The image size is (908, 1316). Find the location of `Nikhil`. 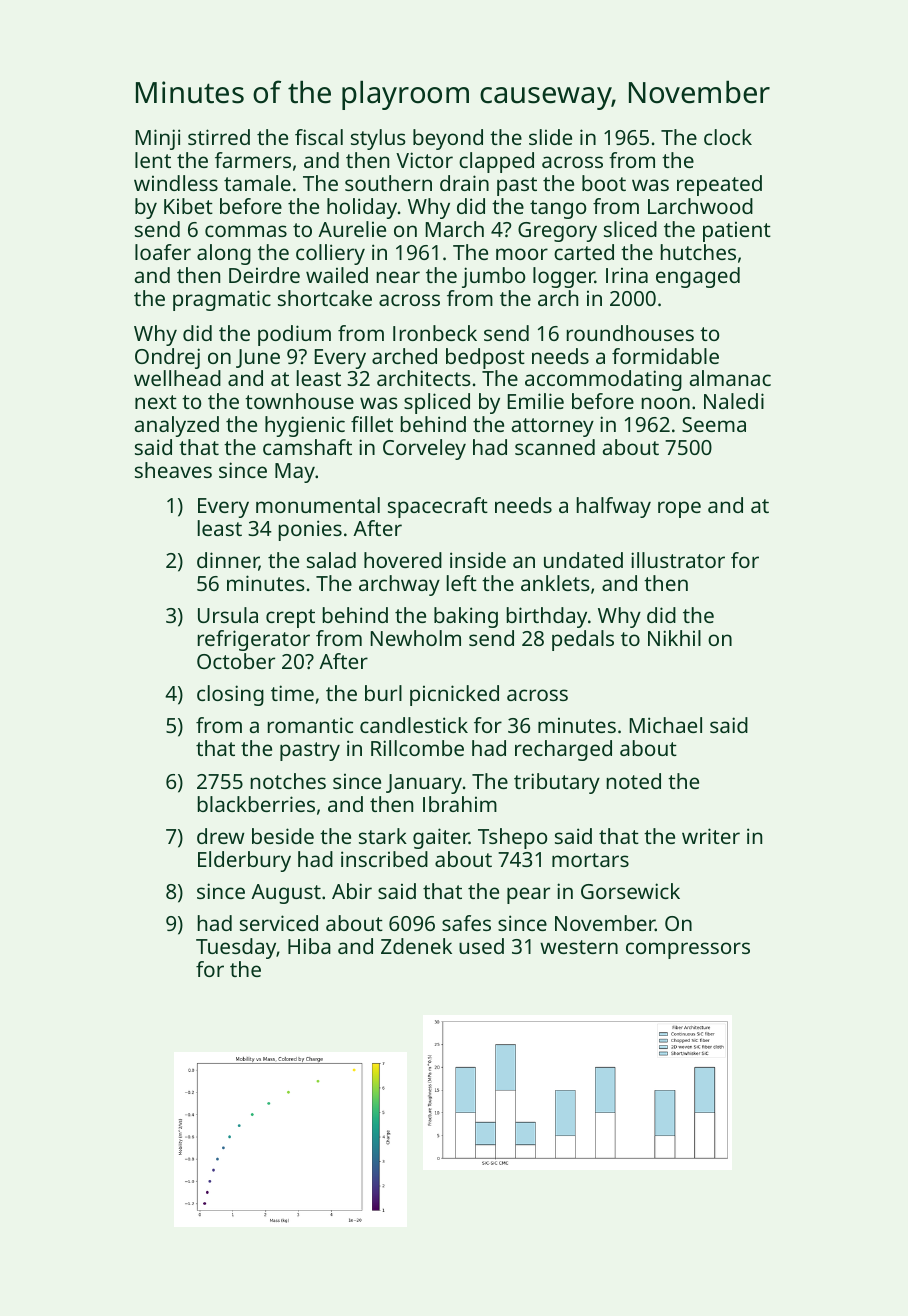

Nikhil is located at coordinates (674, 638).
